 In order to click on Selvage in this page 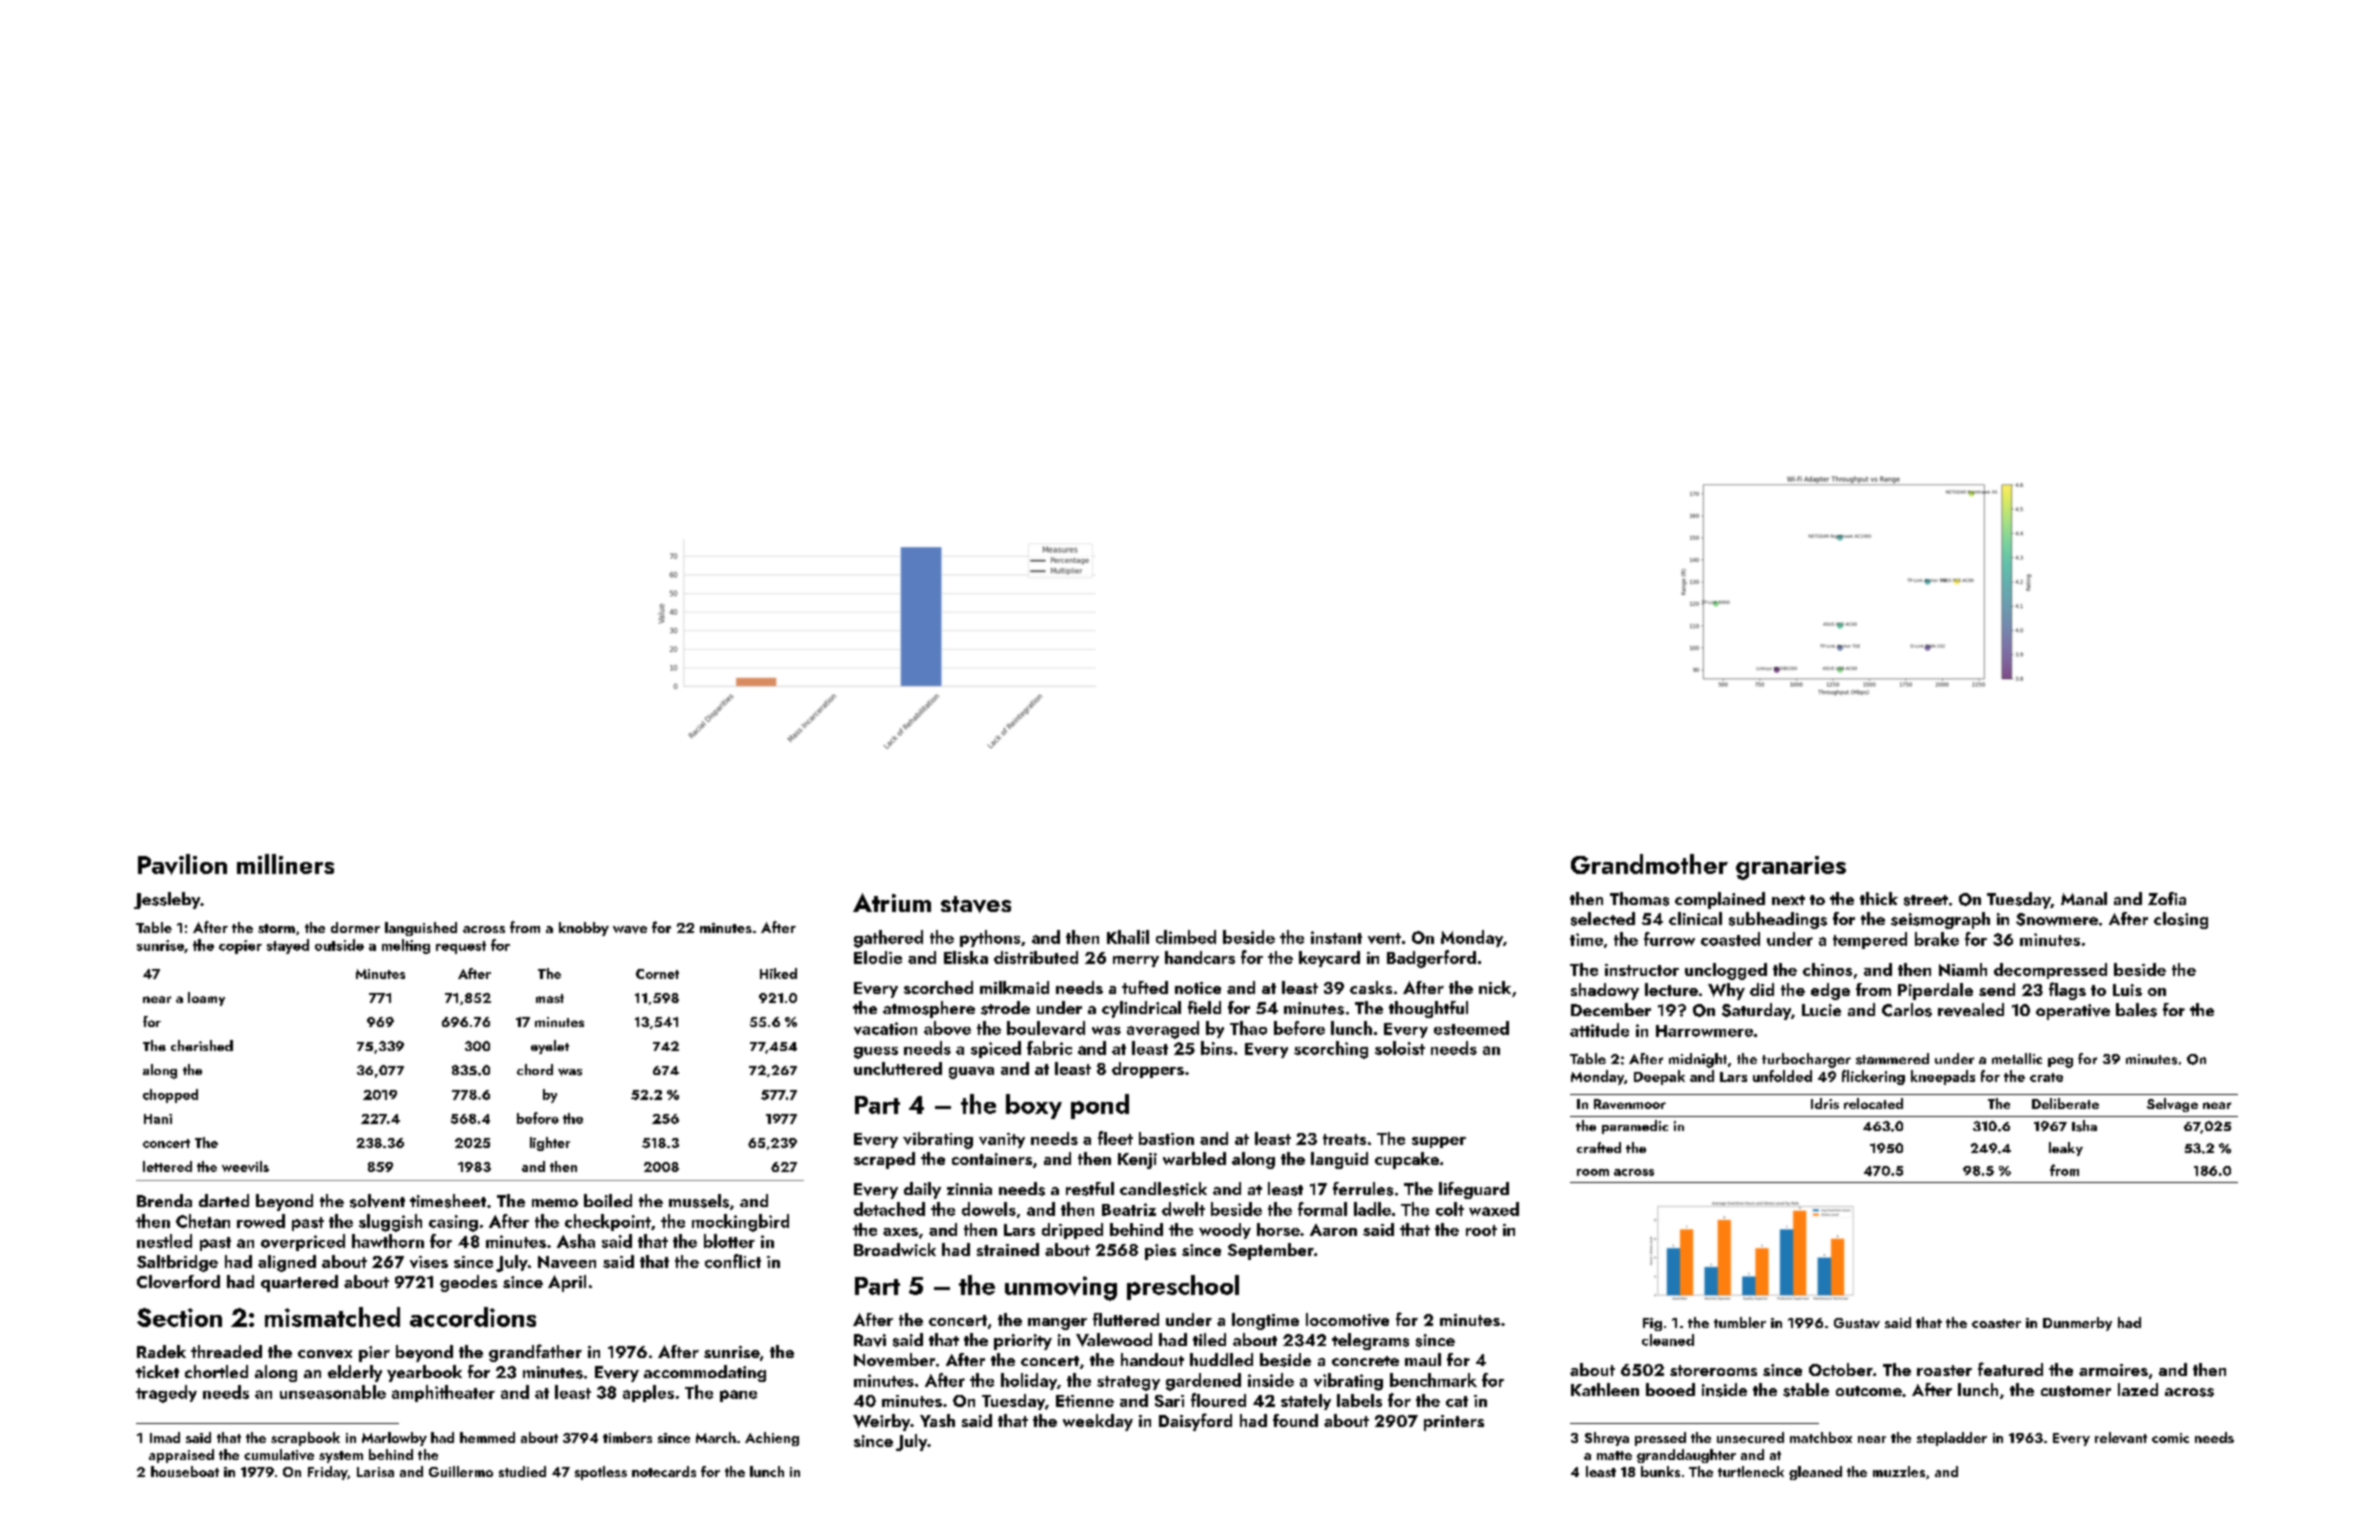, I will do `click(2172, 1105)`.
